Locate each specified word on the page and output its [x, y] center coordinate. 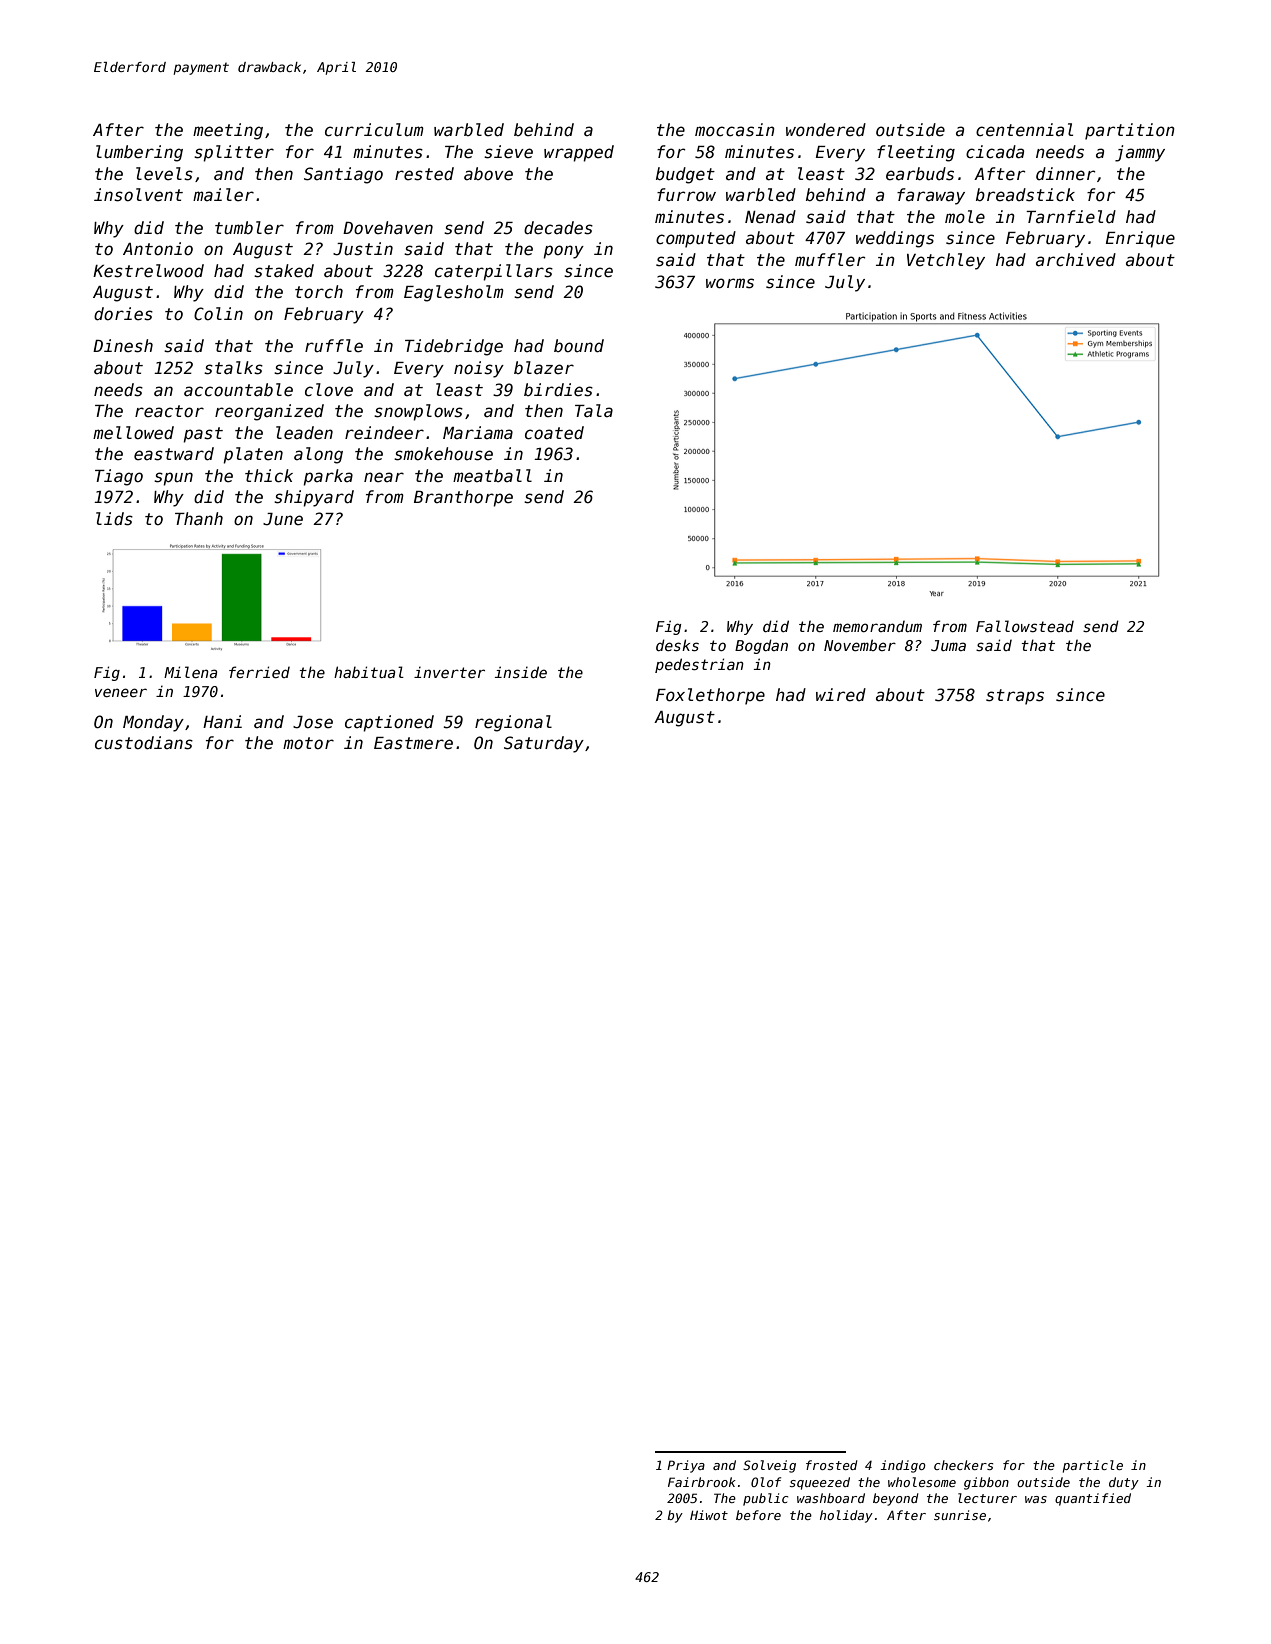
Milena [190, 672]
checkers [964, 1465]
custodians [144, 743]
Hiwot [709, 1515]
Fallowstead [1025, 626]
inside [521, 672]
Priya [686, 1466]
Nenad [770, 217]
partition [1130, 131]
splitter [234, 153]
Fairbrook [702, 1482]
